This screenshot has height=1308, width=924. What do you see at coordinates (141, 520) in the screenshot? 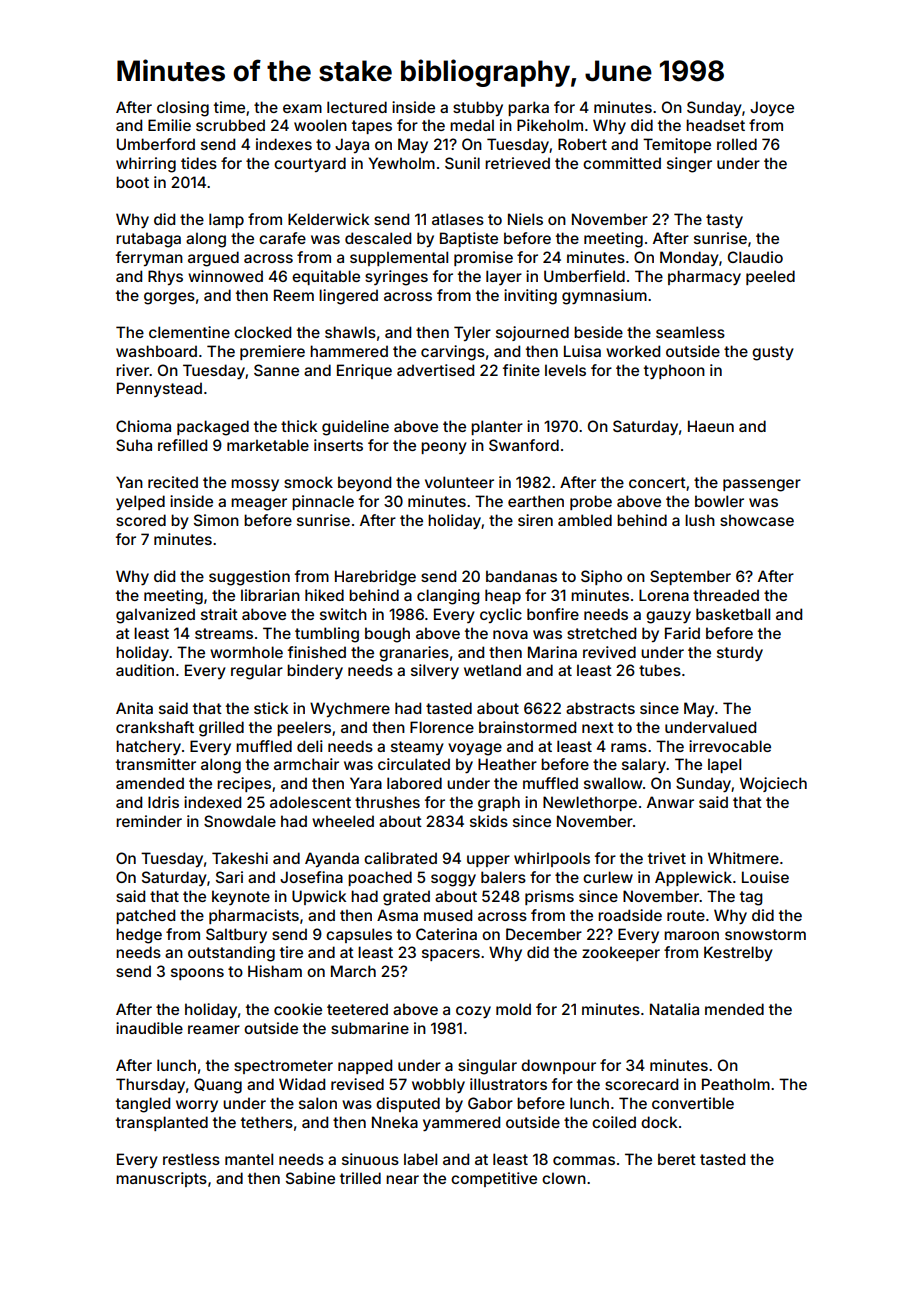
I see `scored` at bounding box center [141, 520].
